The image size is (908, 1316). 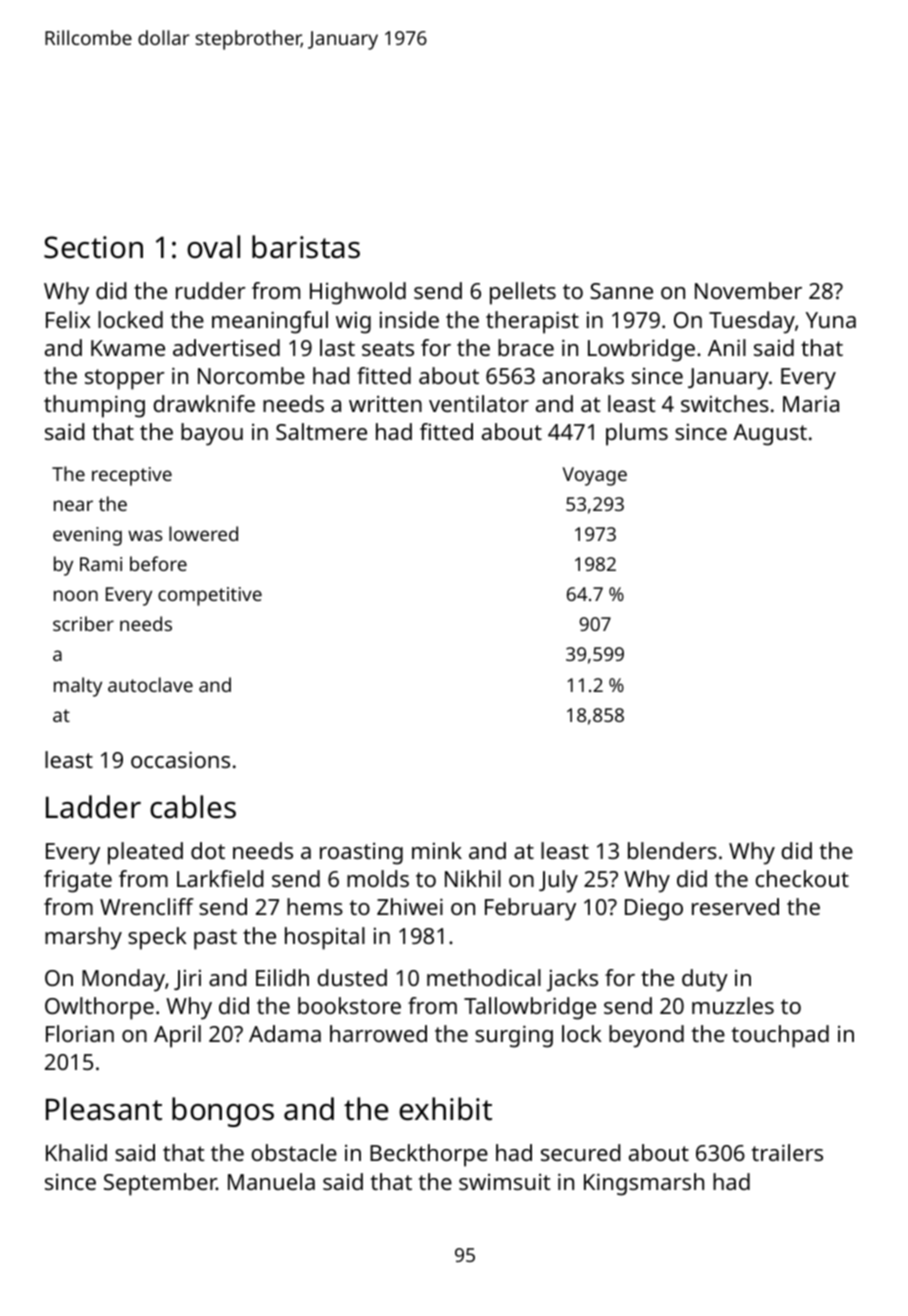 What do you see at coordinates (76, 1152) in the screenshot?
I see `Khalid` at bounding box center [76, 1152].
